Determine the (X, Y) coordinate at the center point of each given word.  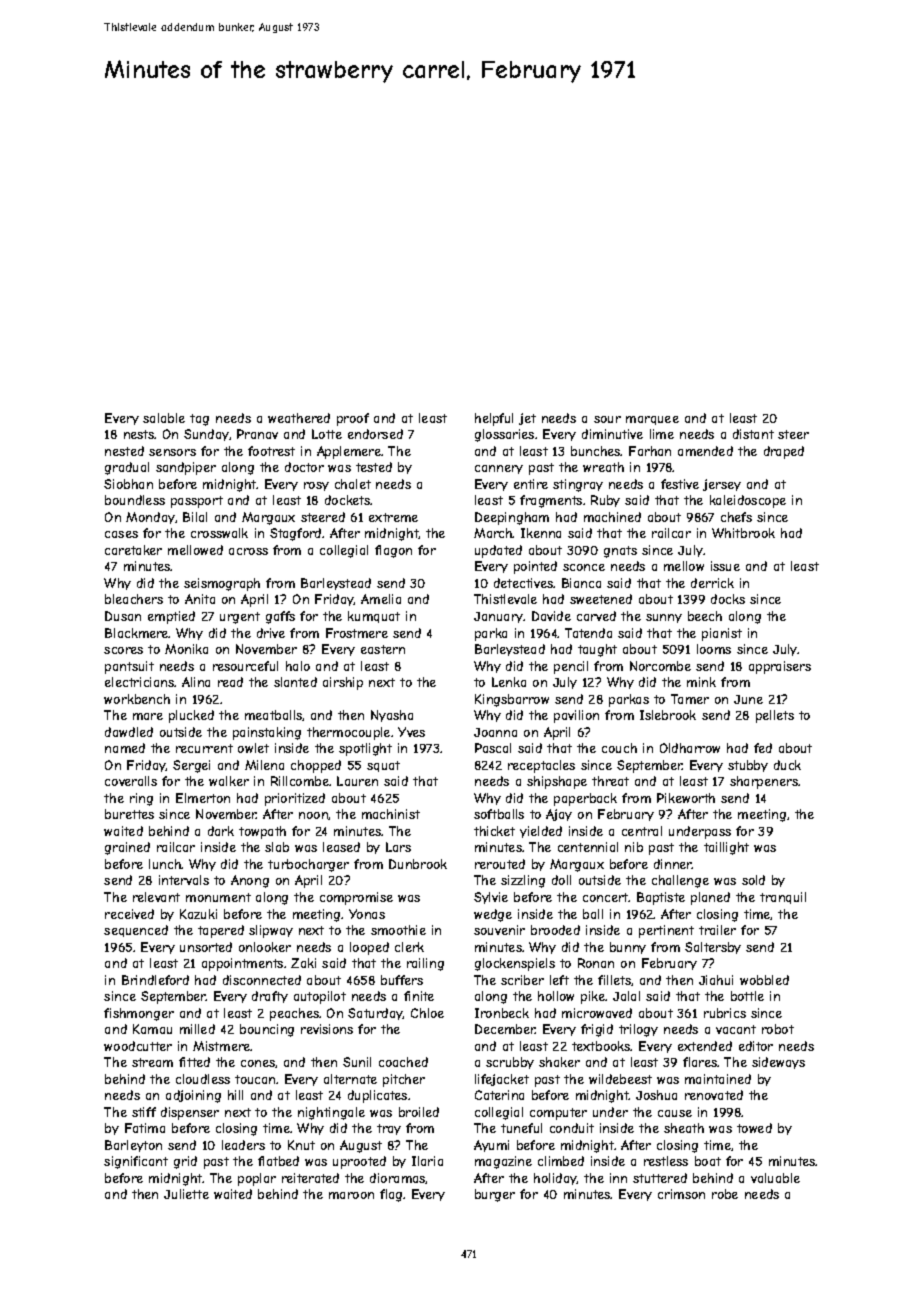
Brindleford (155, 980)
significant (136, 1162)
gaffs (280, 617)
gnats (620, 552)
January (499, 617)
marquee (652, 420)
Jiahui (716, 980)
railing (425, 964)
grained (127, 848)
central (642, 831)
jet (527, 419)
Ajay (559, 815)
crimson (681, 1194)
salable (164, 418)
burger (495, 1195)
